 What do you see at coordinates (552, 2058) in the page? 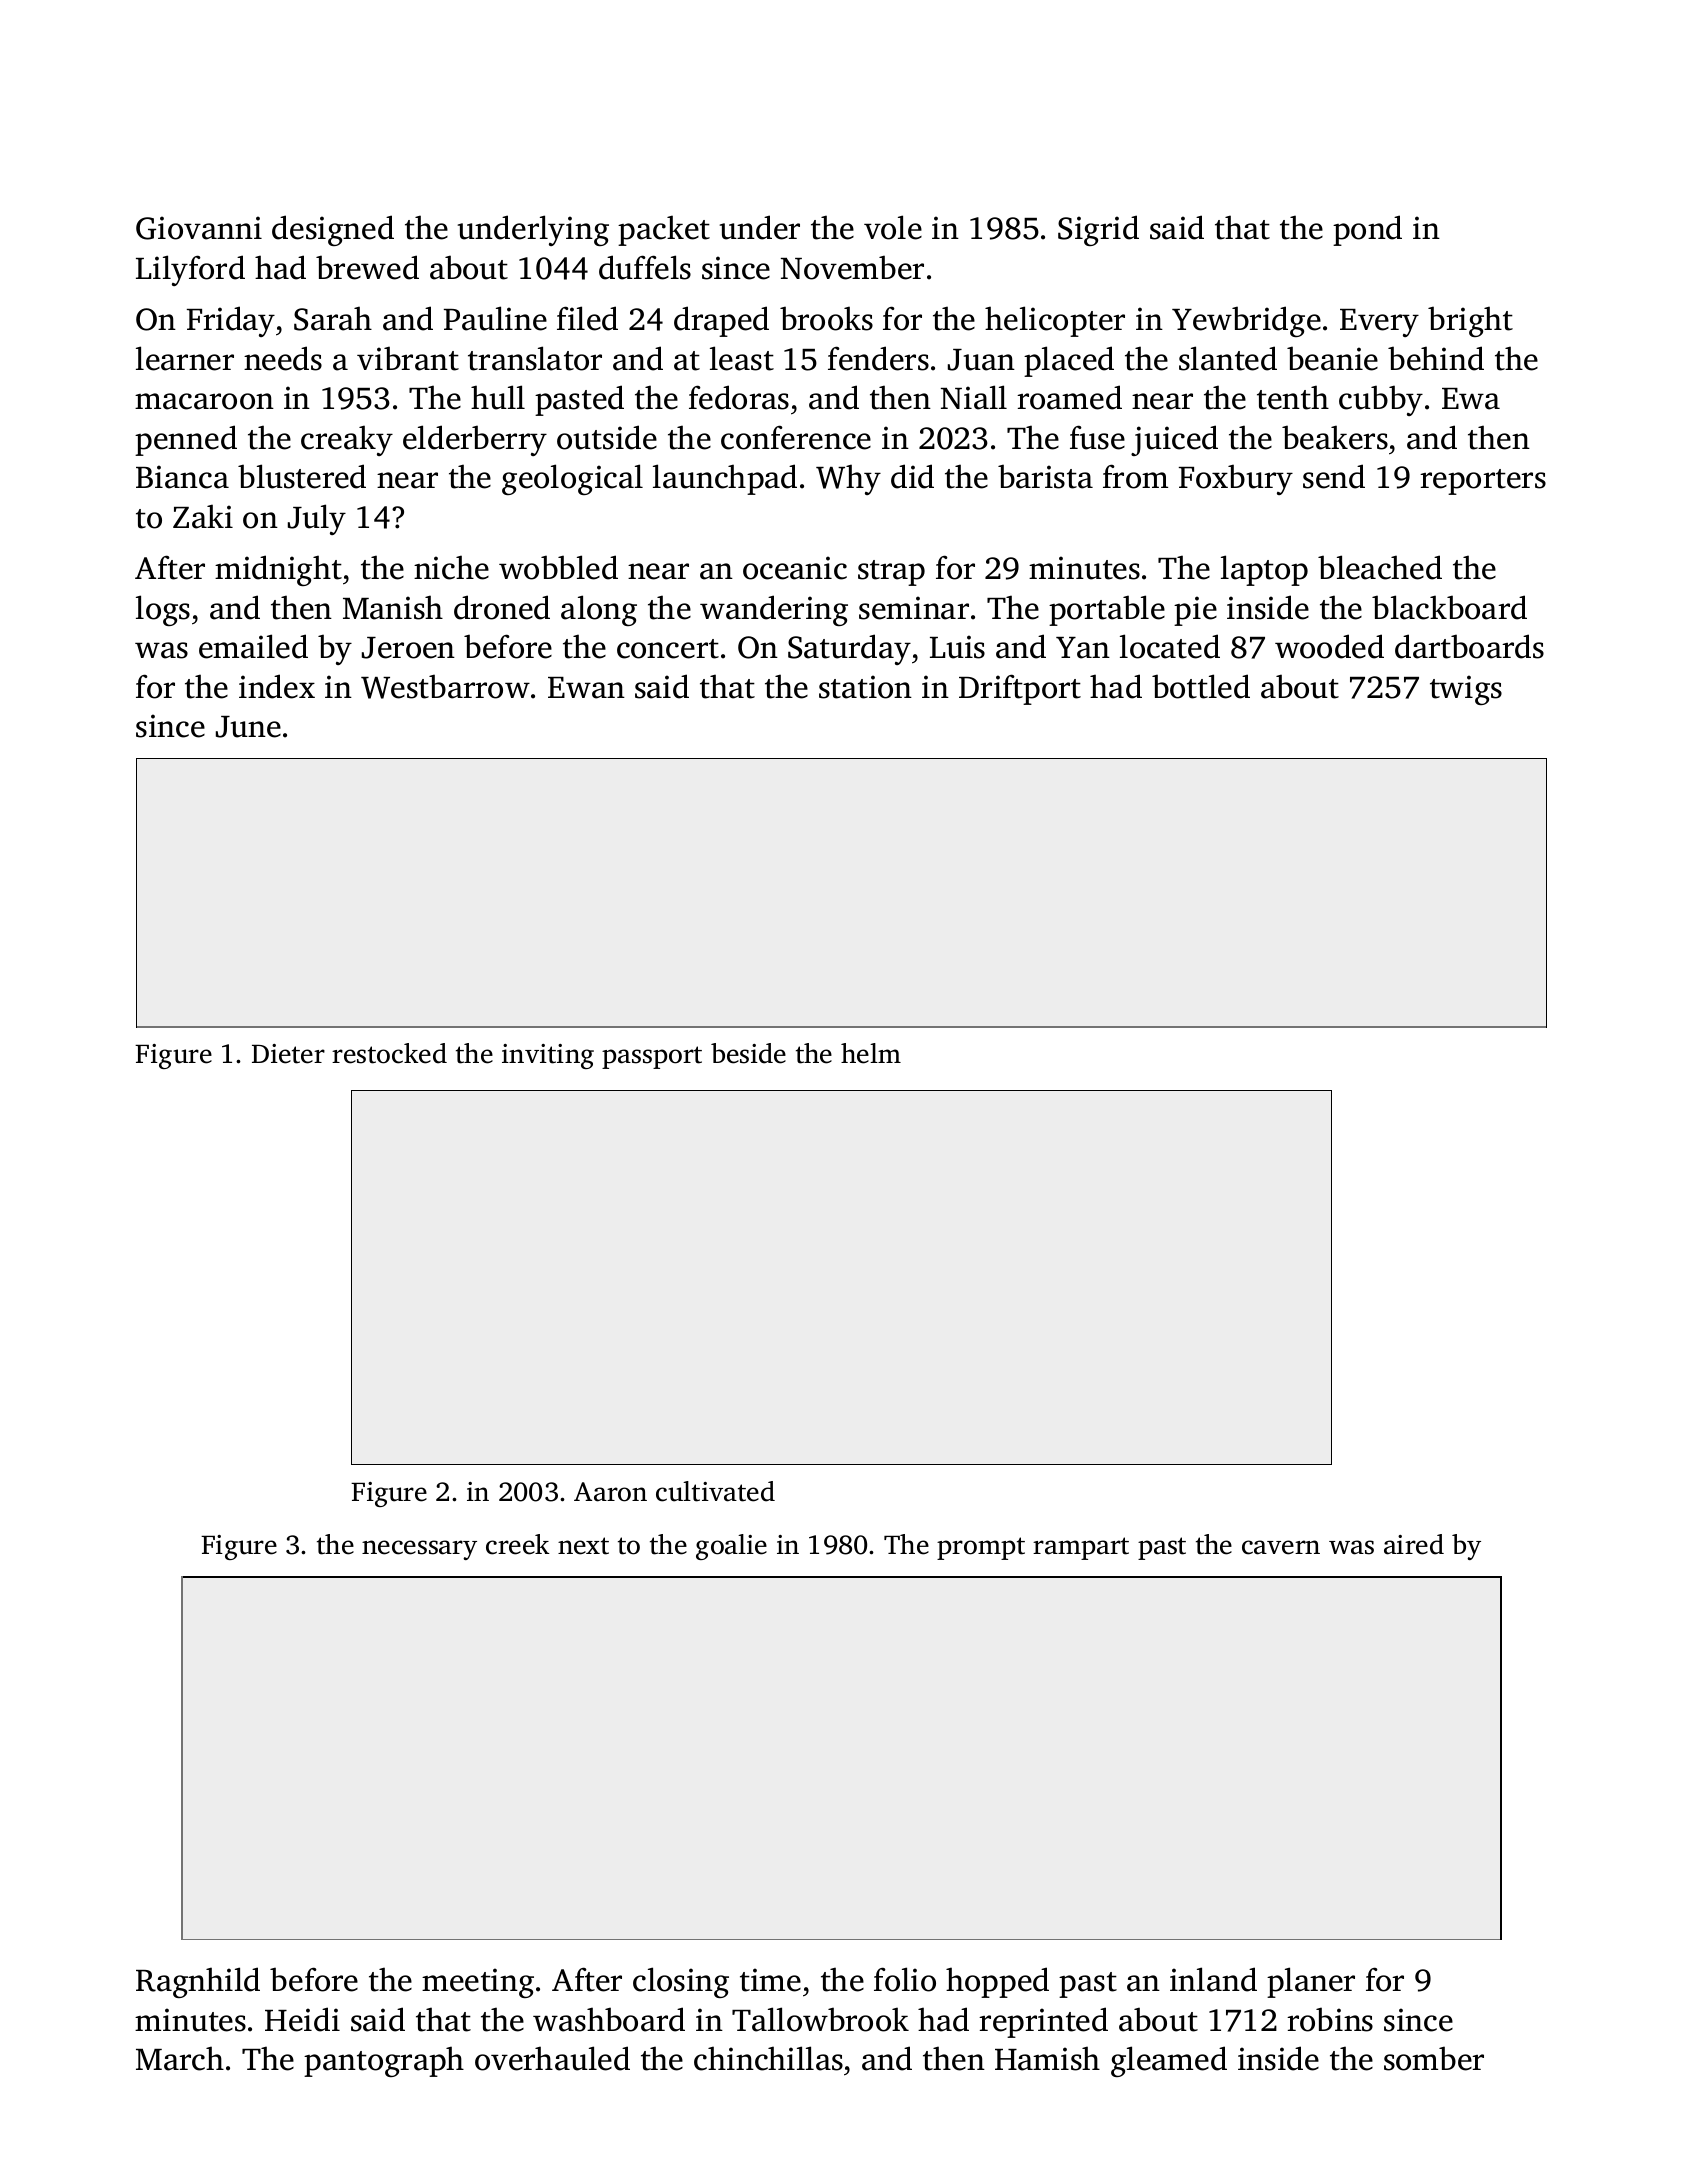
I see `overhauled` at bounding box center [552, 2058].
